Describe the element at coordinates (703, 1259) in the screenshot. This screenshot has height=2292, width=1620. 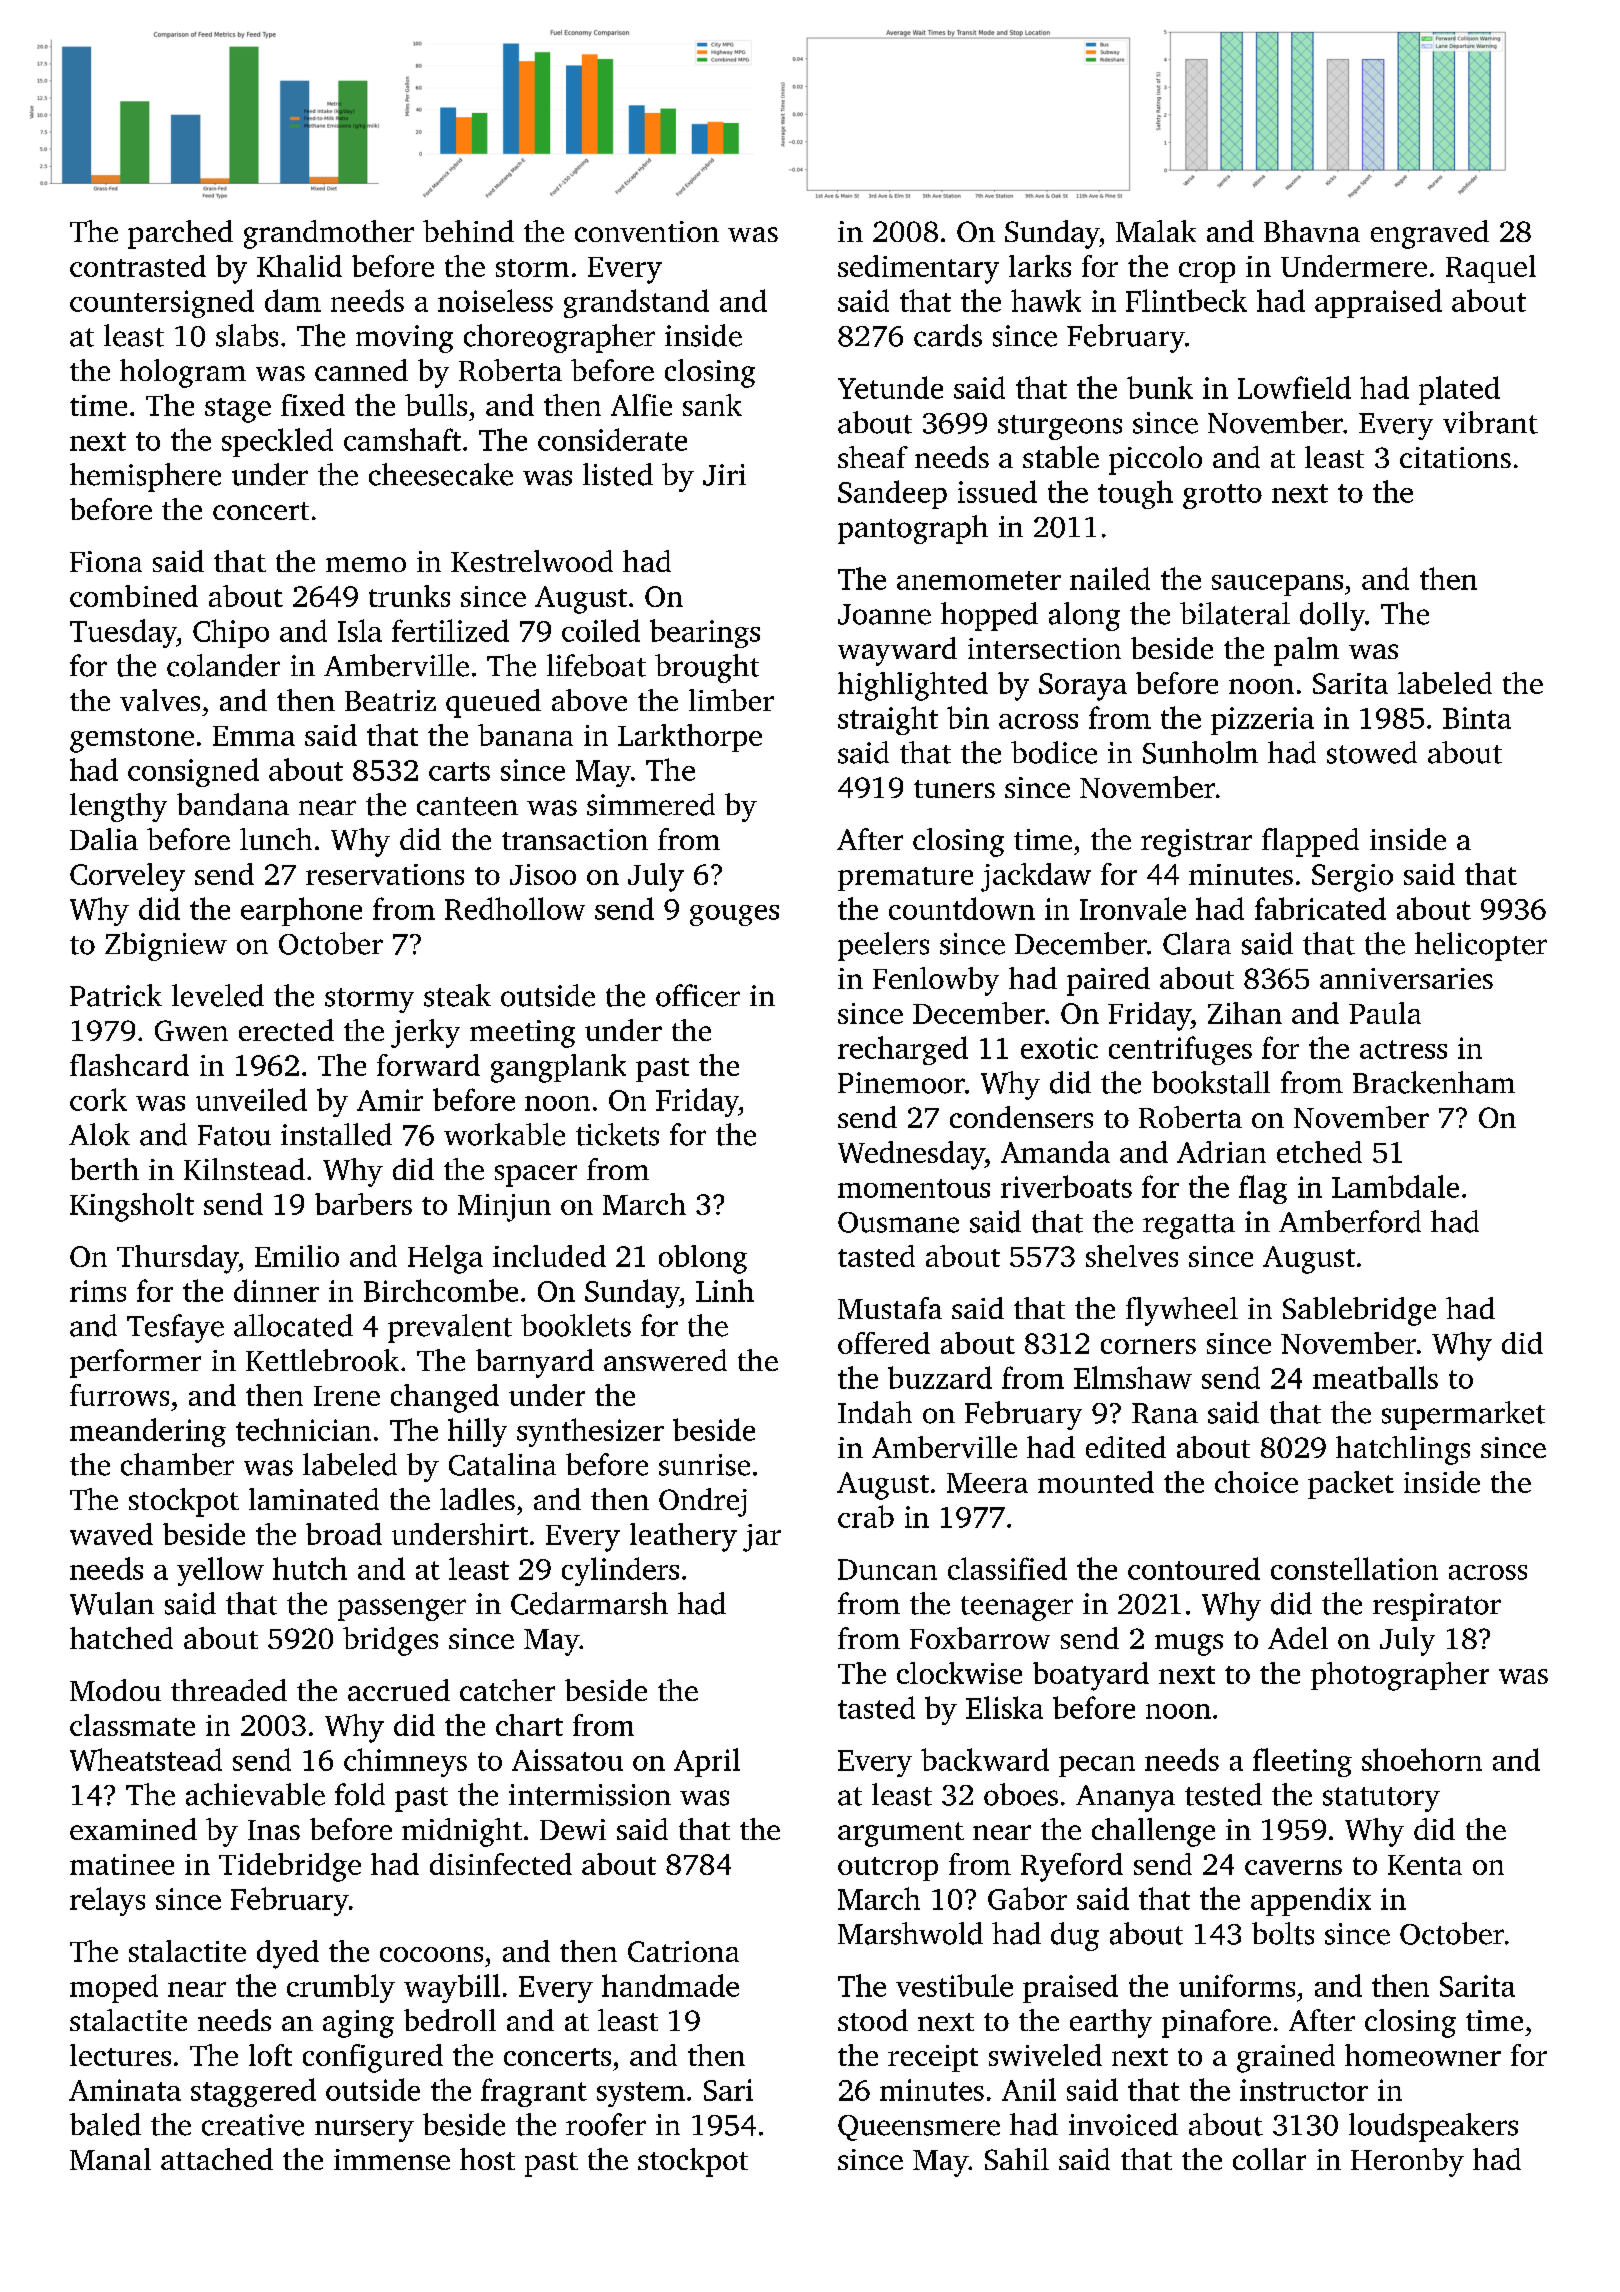
I see `oblong` at that location.
